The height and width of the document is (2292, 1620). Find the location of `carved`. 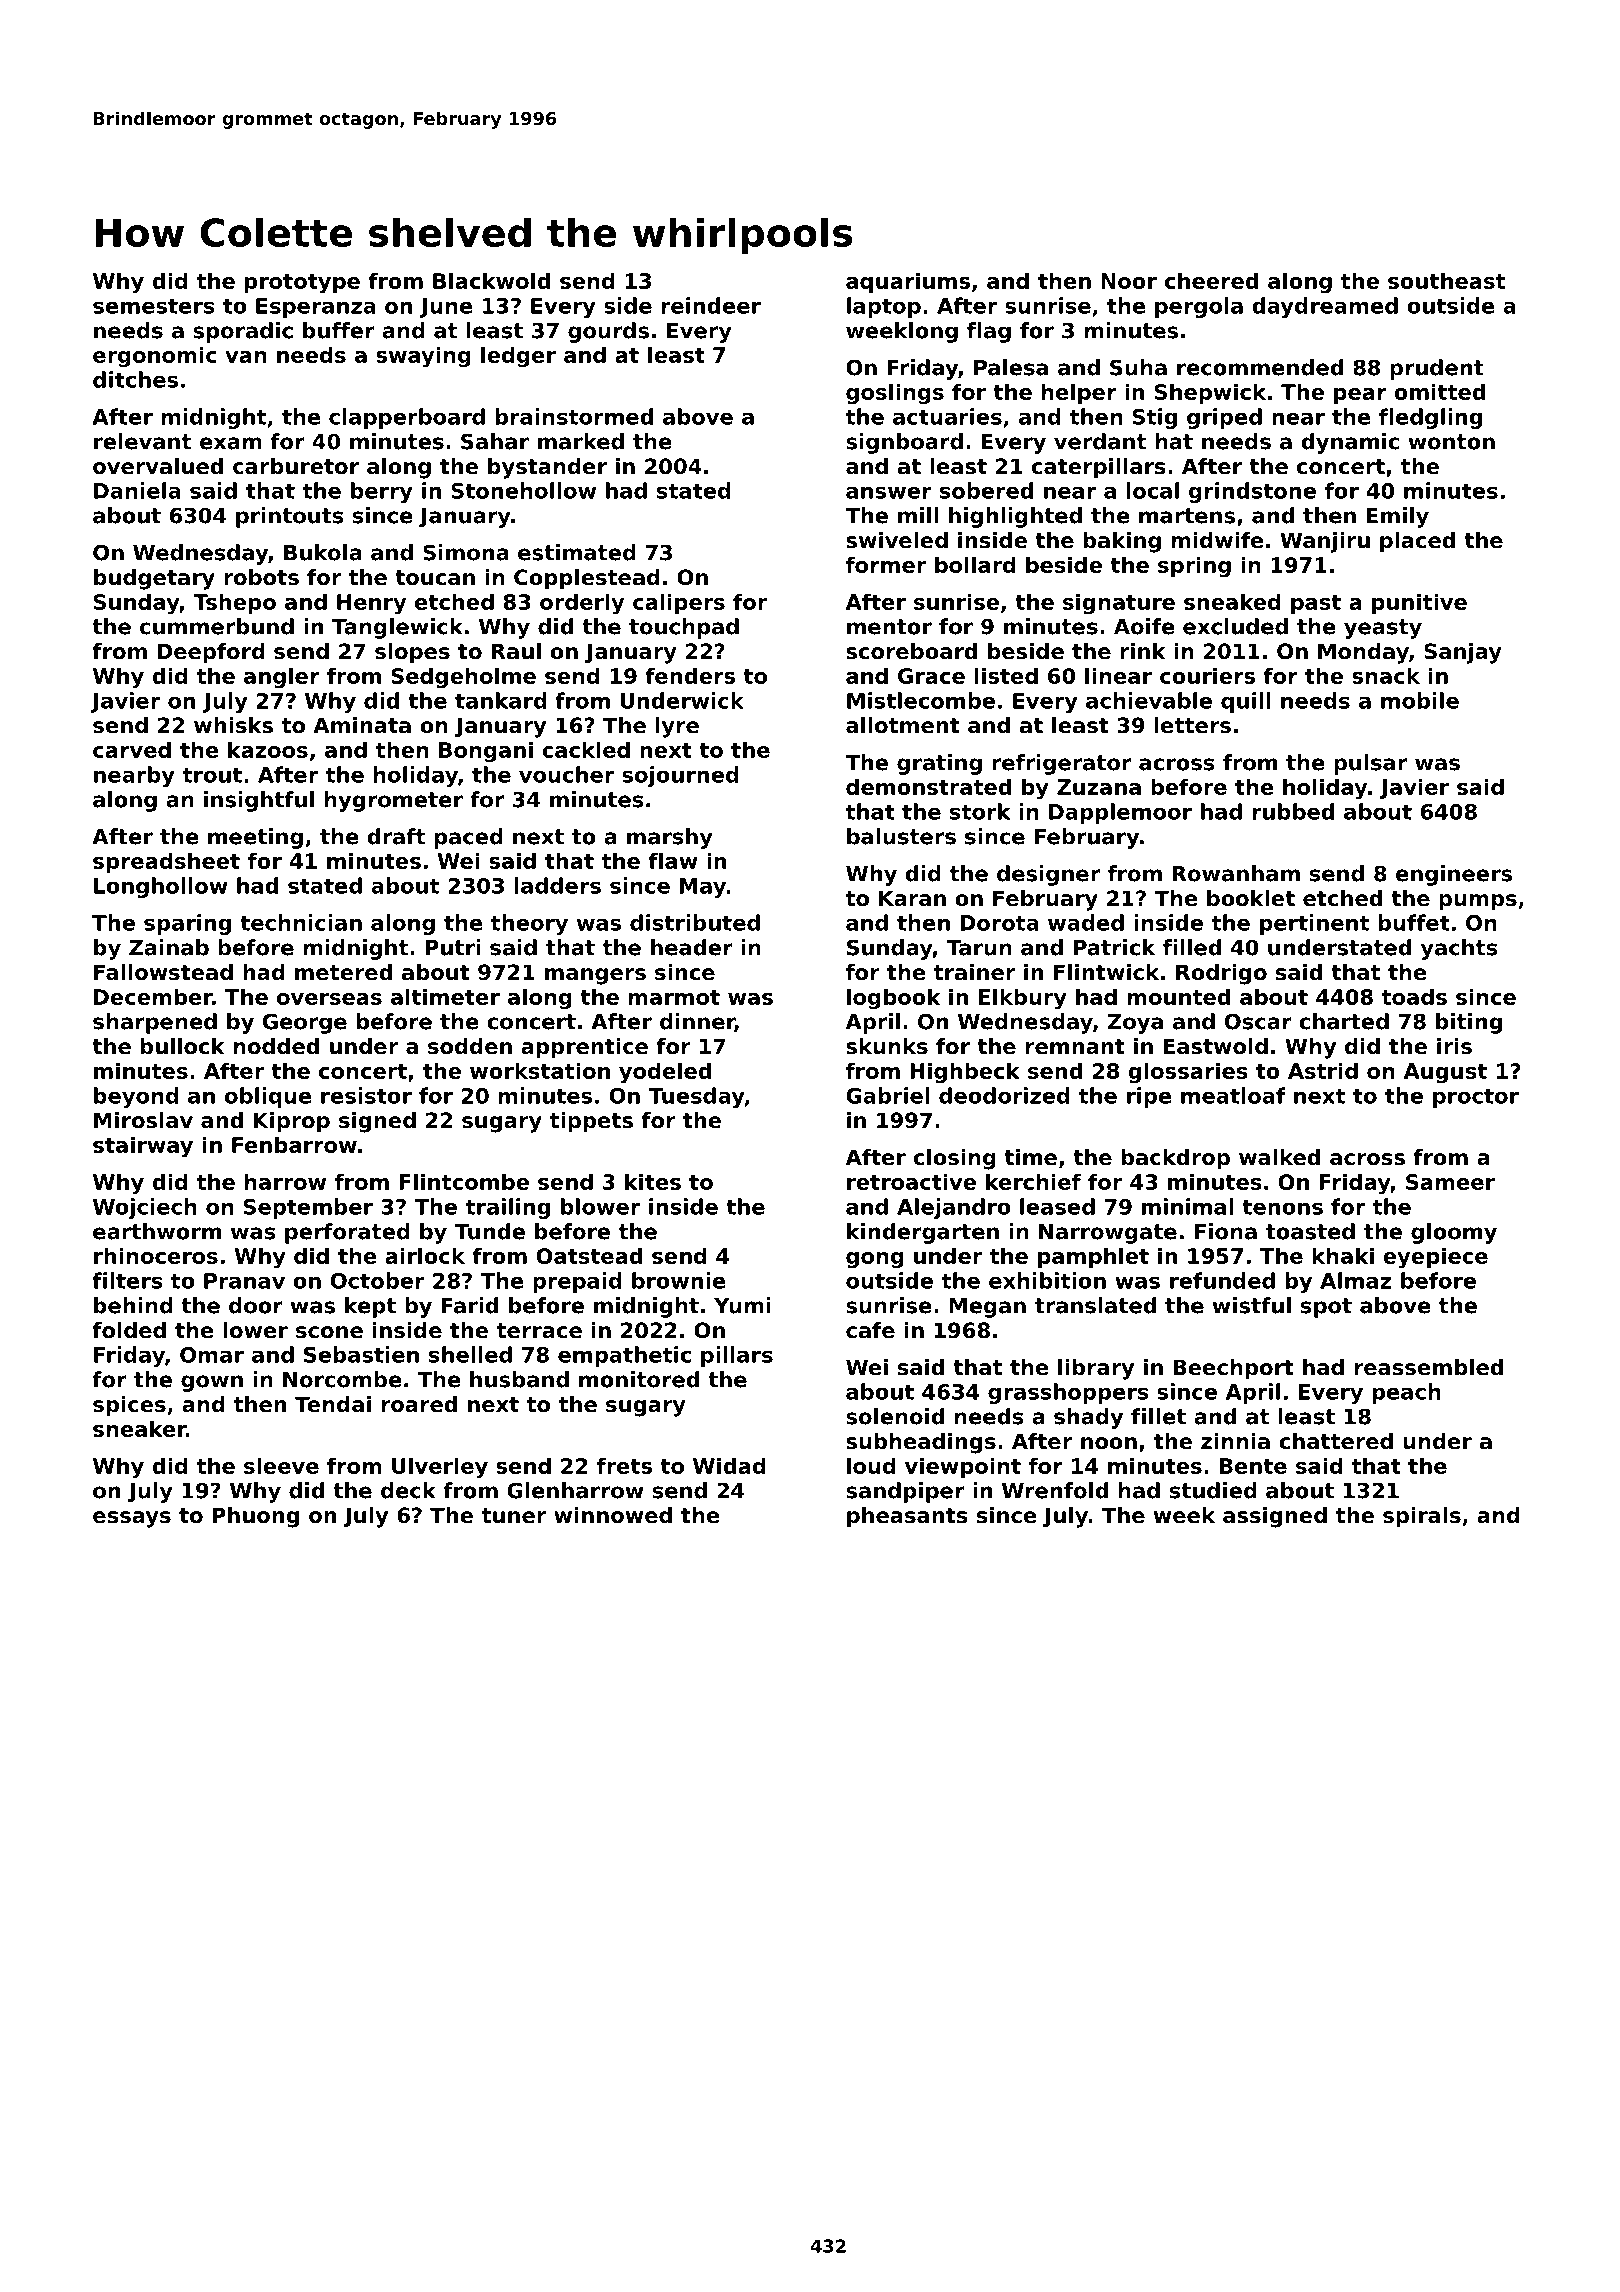

carved is located at coordinates (132, 749).
